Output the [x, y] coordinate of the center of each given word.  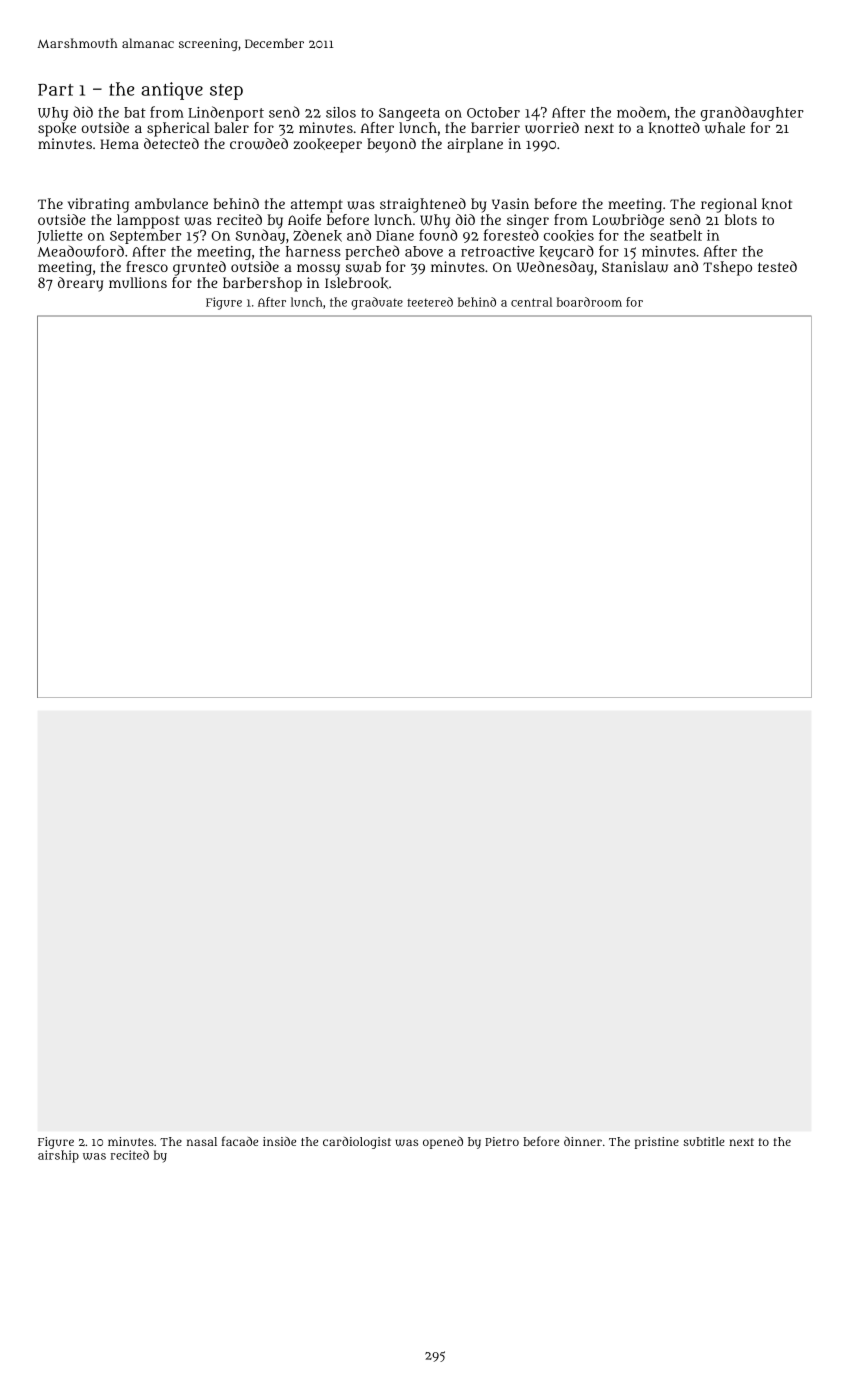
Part [56, 90]
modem [642, 112]
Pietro [502, 1141]
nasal [202, 1141]
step [226, 92]
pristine [657, 1143]
